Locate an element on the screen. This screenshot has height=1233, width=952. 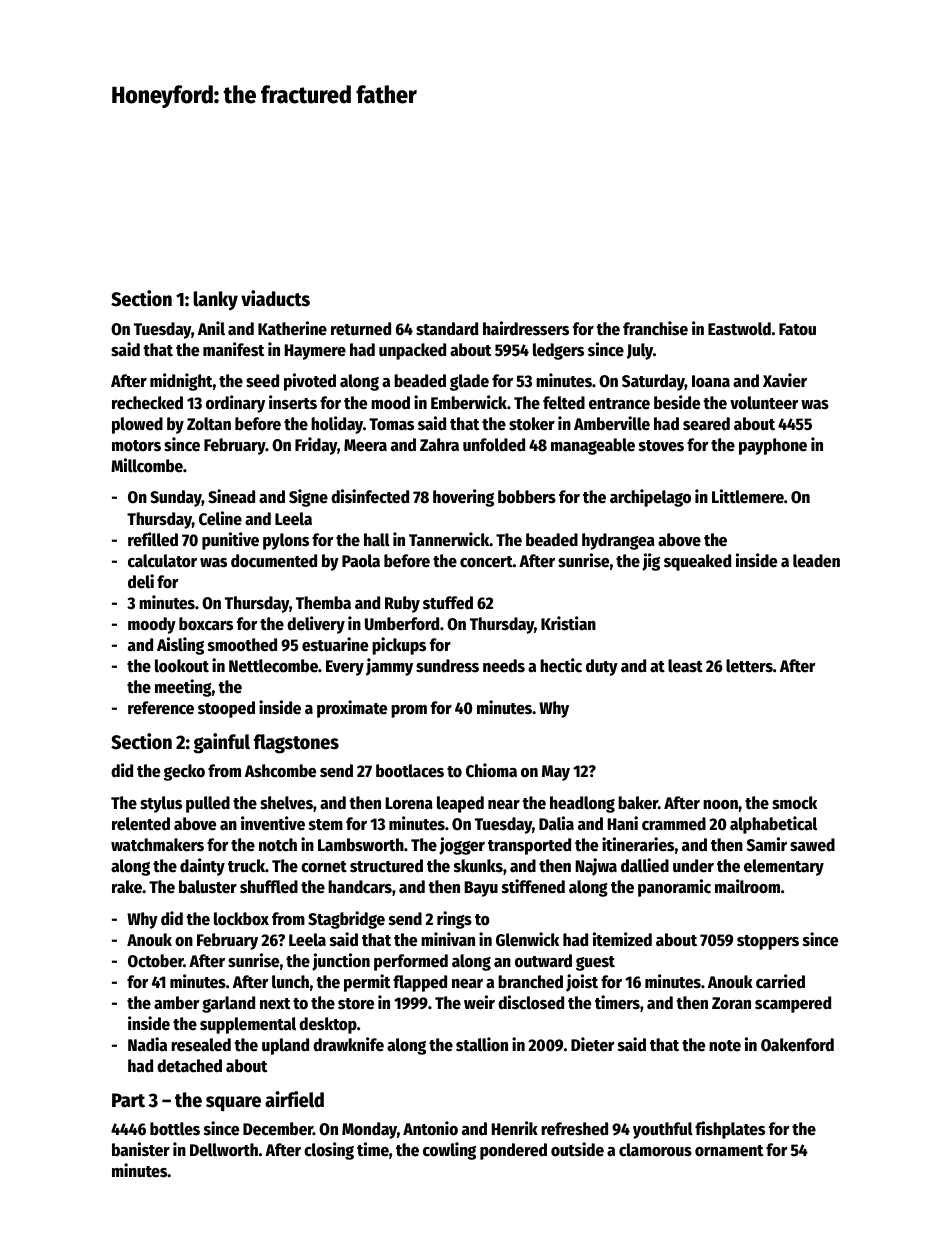
cowling is located at coordinates (449, 1151).
